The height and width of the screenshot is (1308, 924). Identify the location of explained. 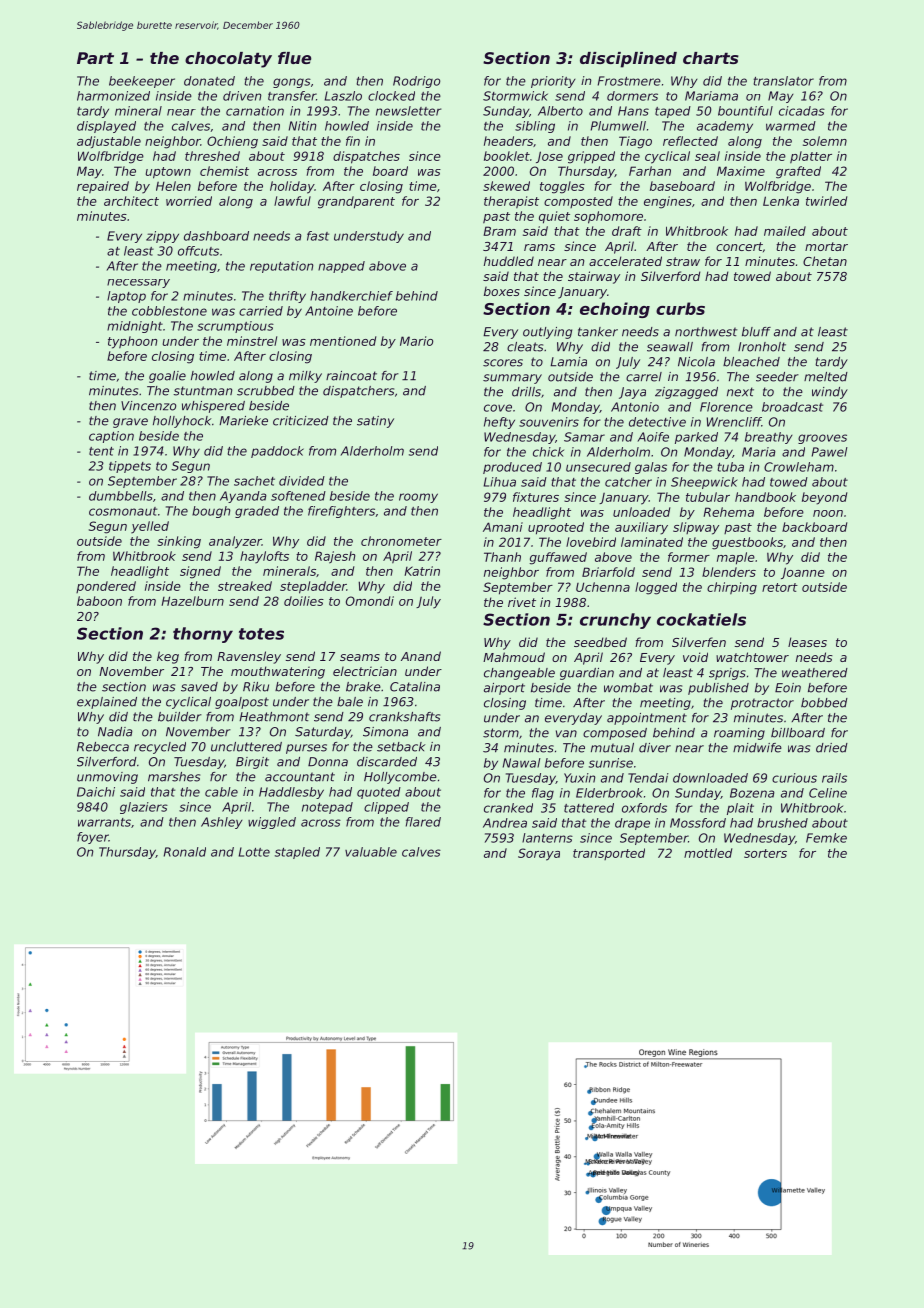
(107, 703).
